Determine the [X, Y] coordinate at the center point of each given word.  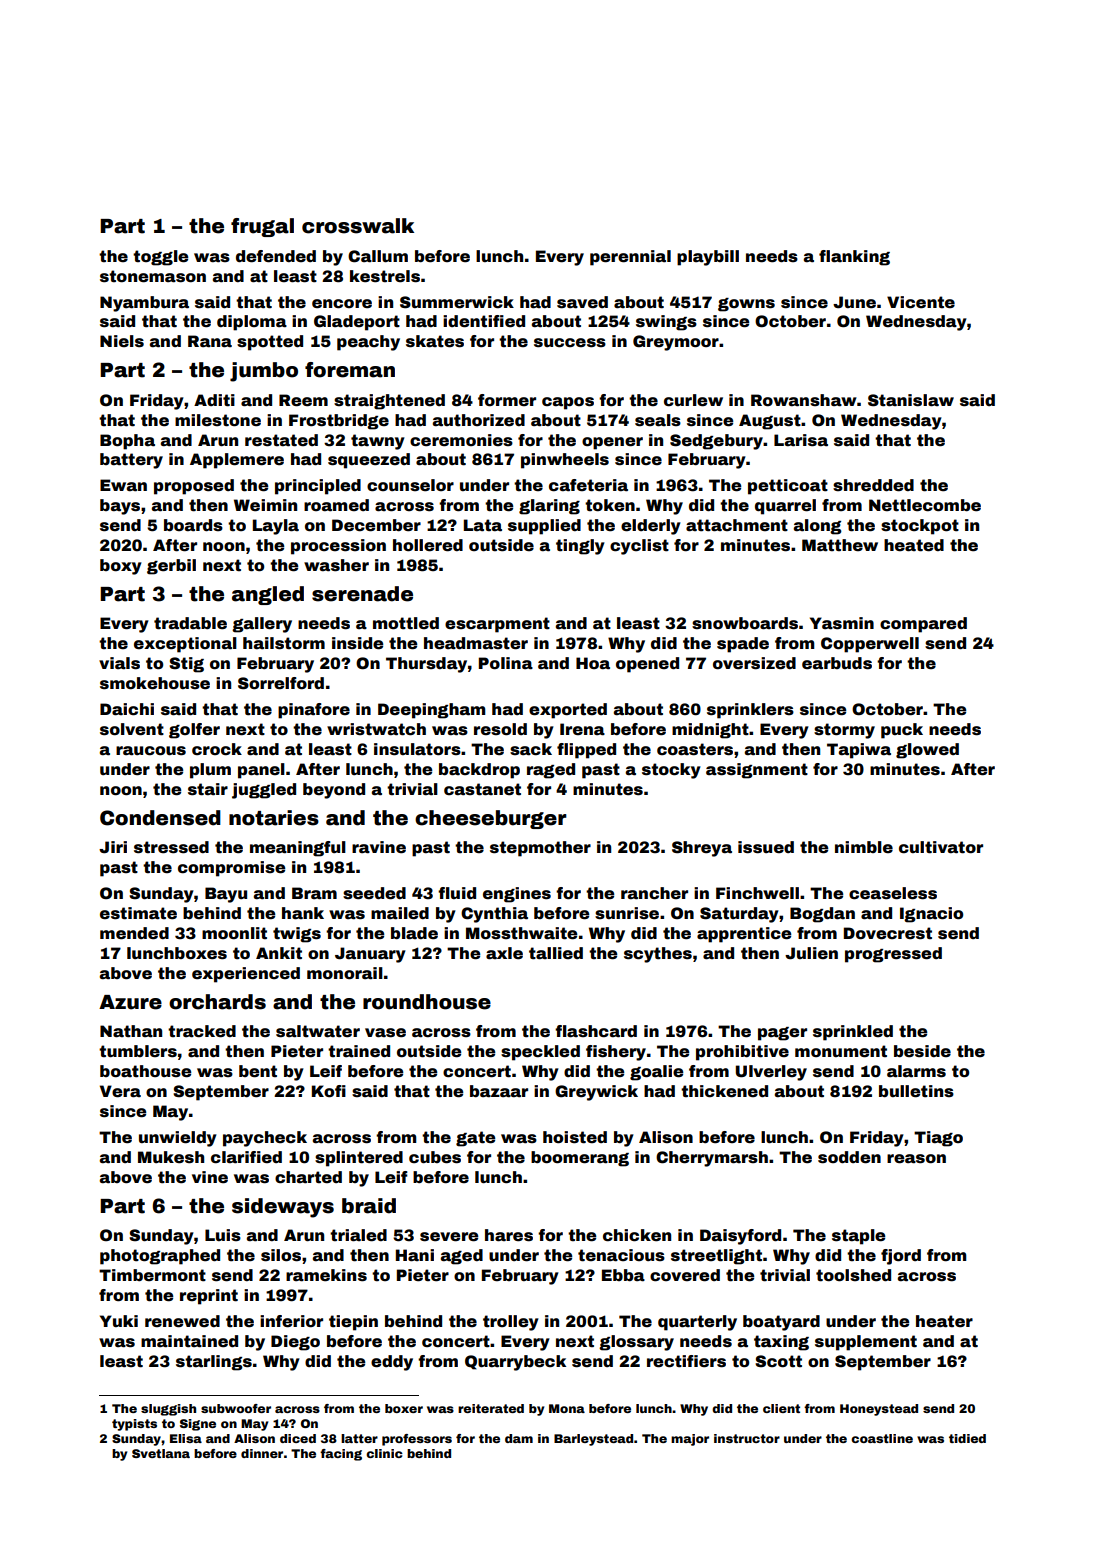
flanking [854, 258]
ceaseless [893, 893]
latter [359, 1438]
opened [647, 665]
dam [519, 1438]
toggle [160, 258]
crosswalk [358, 226]
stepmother [540, 849]
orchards [217, 1002]
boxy [121, 567]
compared [923, 625]
